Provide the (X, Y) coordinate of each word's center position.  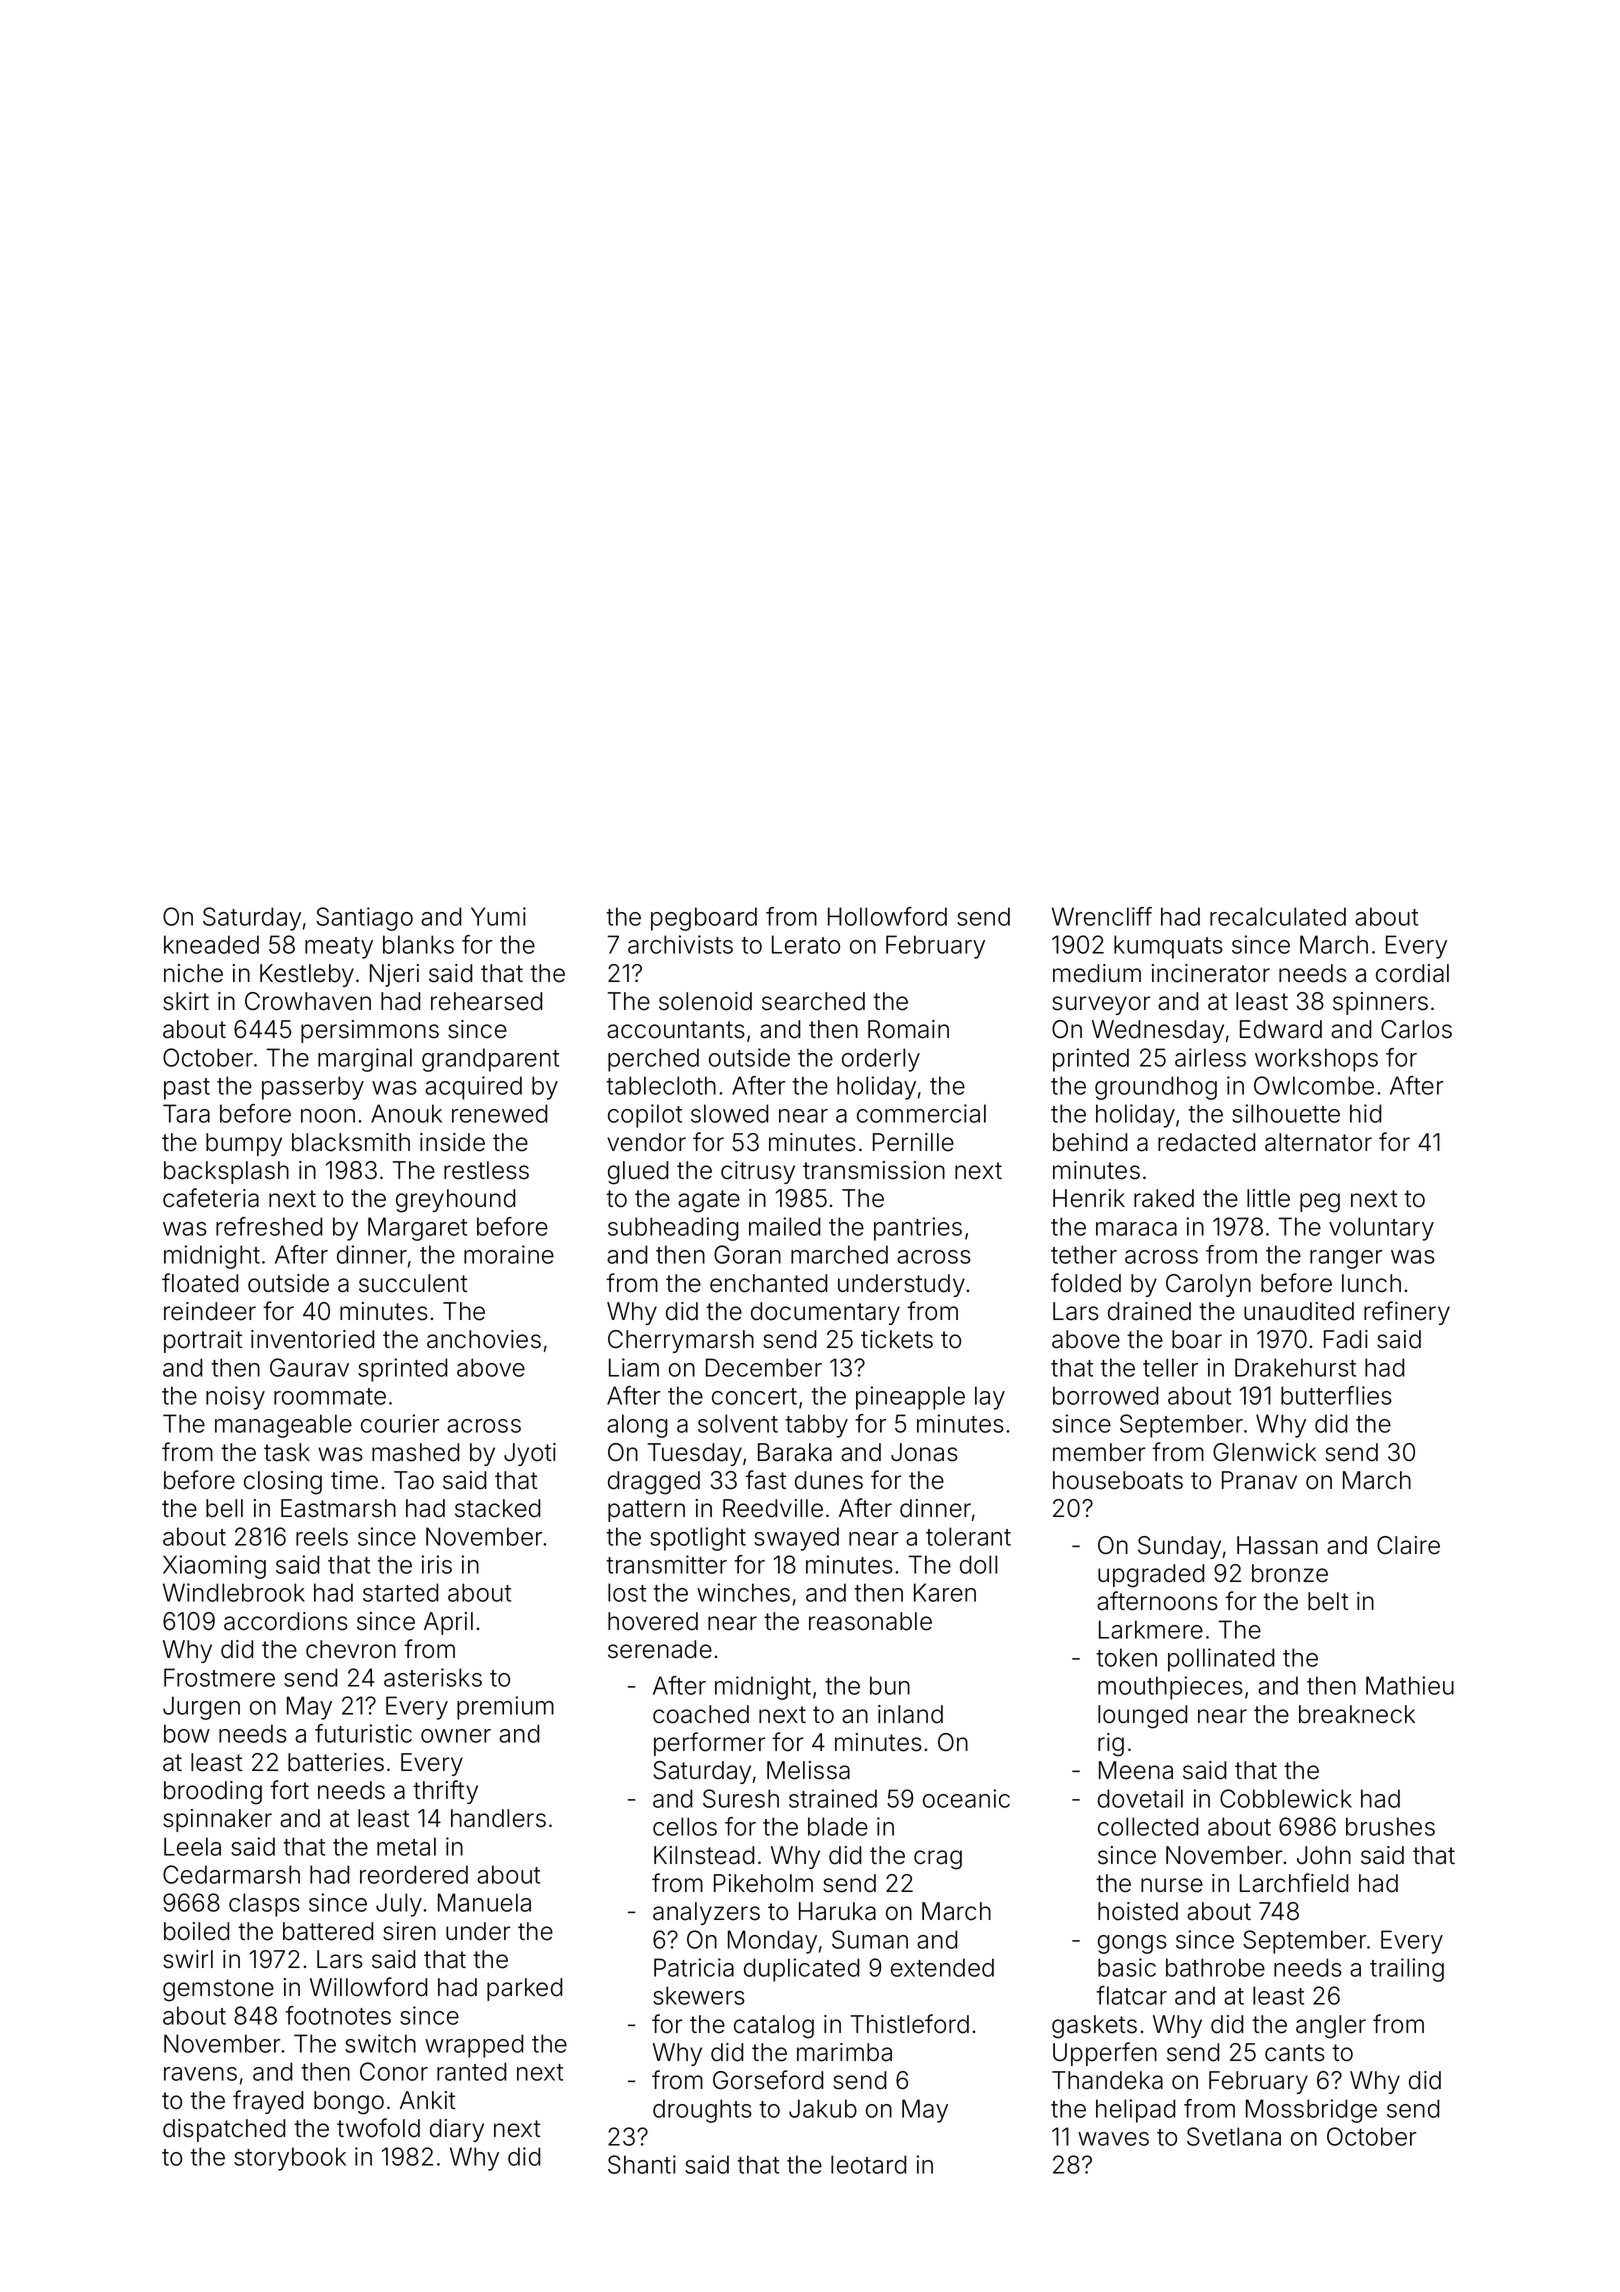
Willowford (368, 1987)
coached (701, 1714)
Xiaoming (214, 1567)
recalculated (1278, 916)
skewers (699, 1995)
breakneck (1357, 1714)
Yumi (498, 916)
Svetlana (1234, 2136)
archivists (680, 944)
